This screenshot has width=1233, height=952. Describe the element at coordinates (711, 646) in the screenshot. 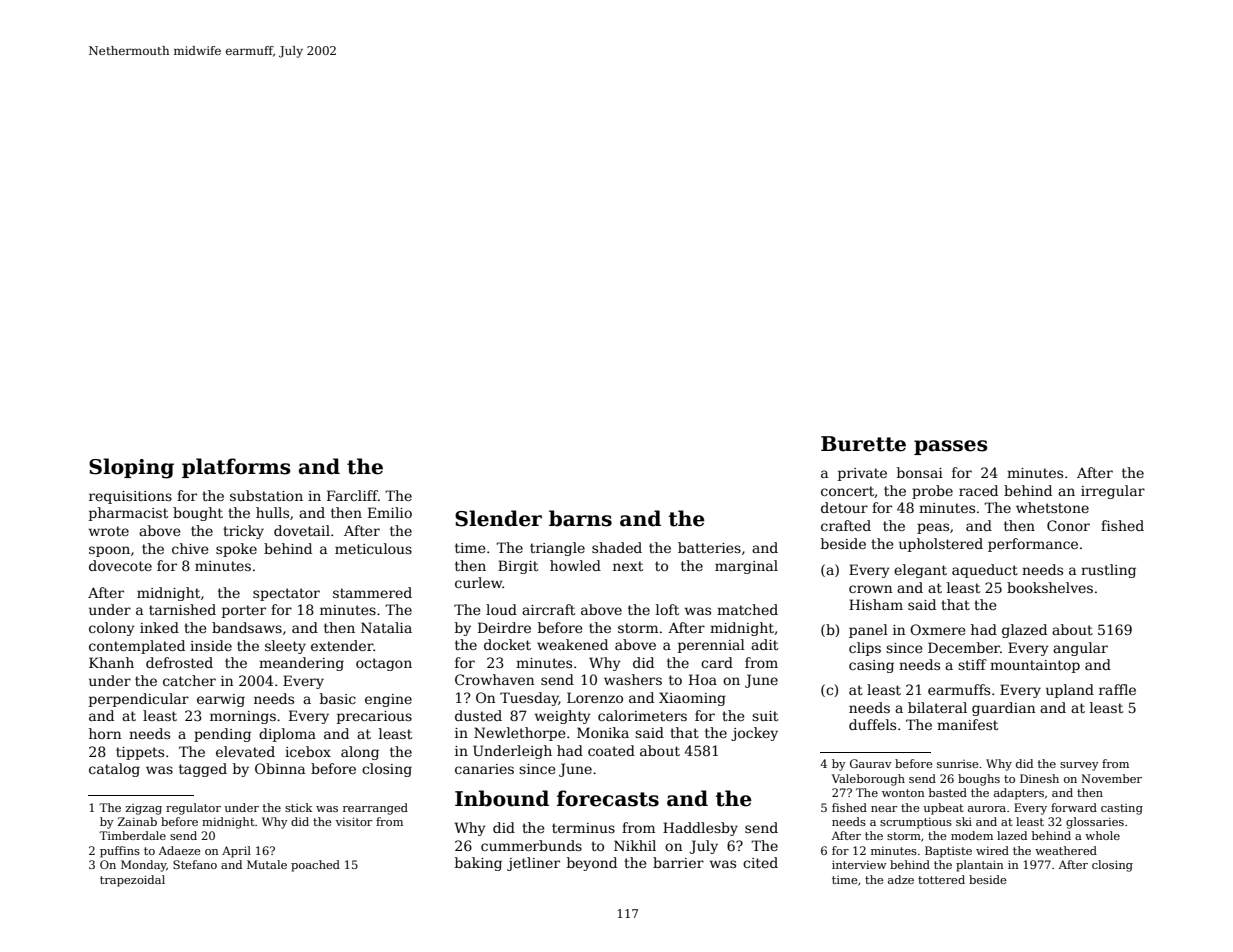

I see `perennial` at that location.
